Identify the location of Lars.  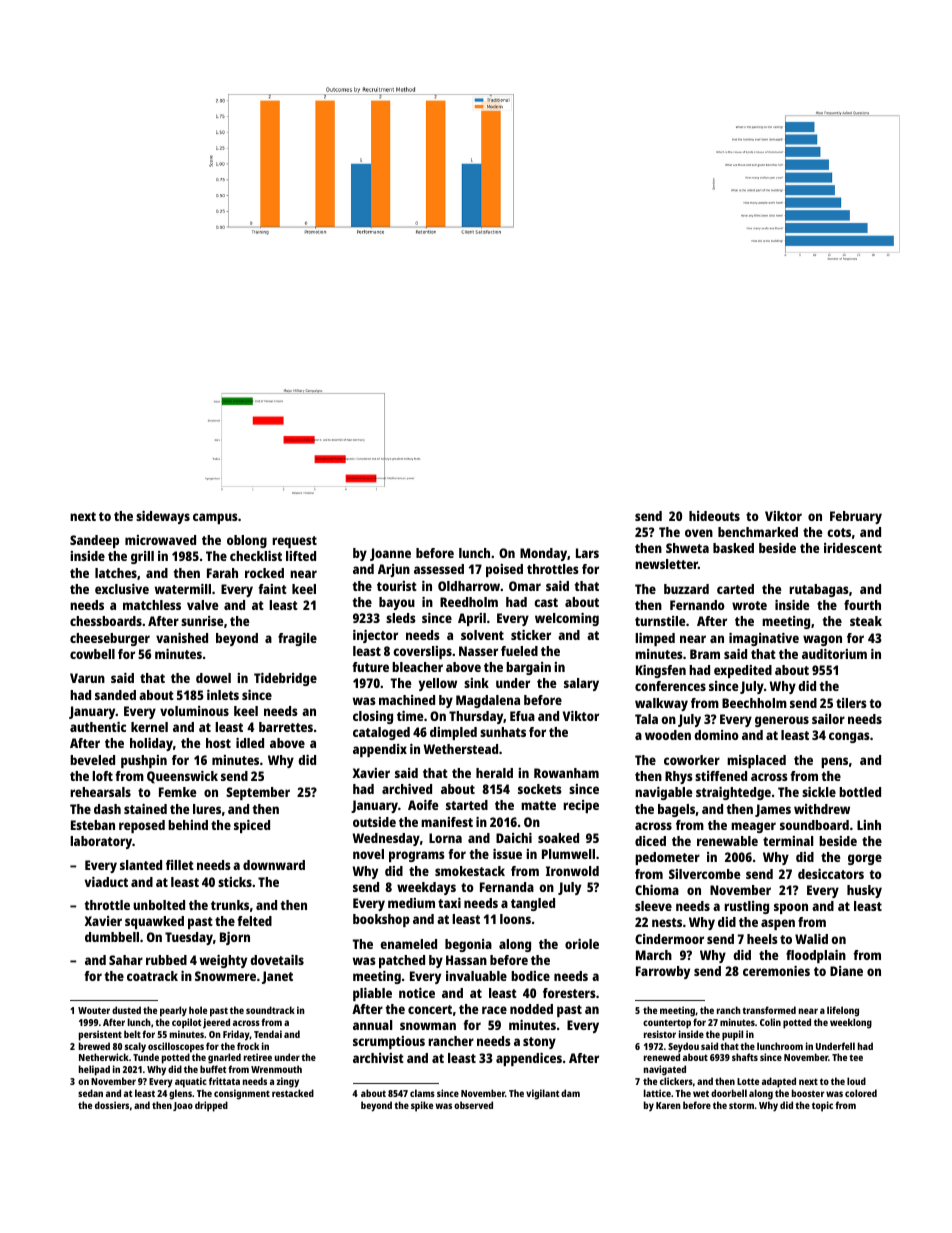
(587, 553).
